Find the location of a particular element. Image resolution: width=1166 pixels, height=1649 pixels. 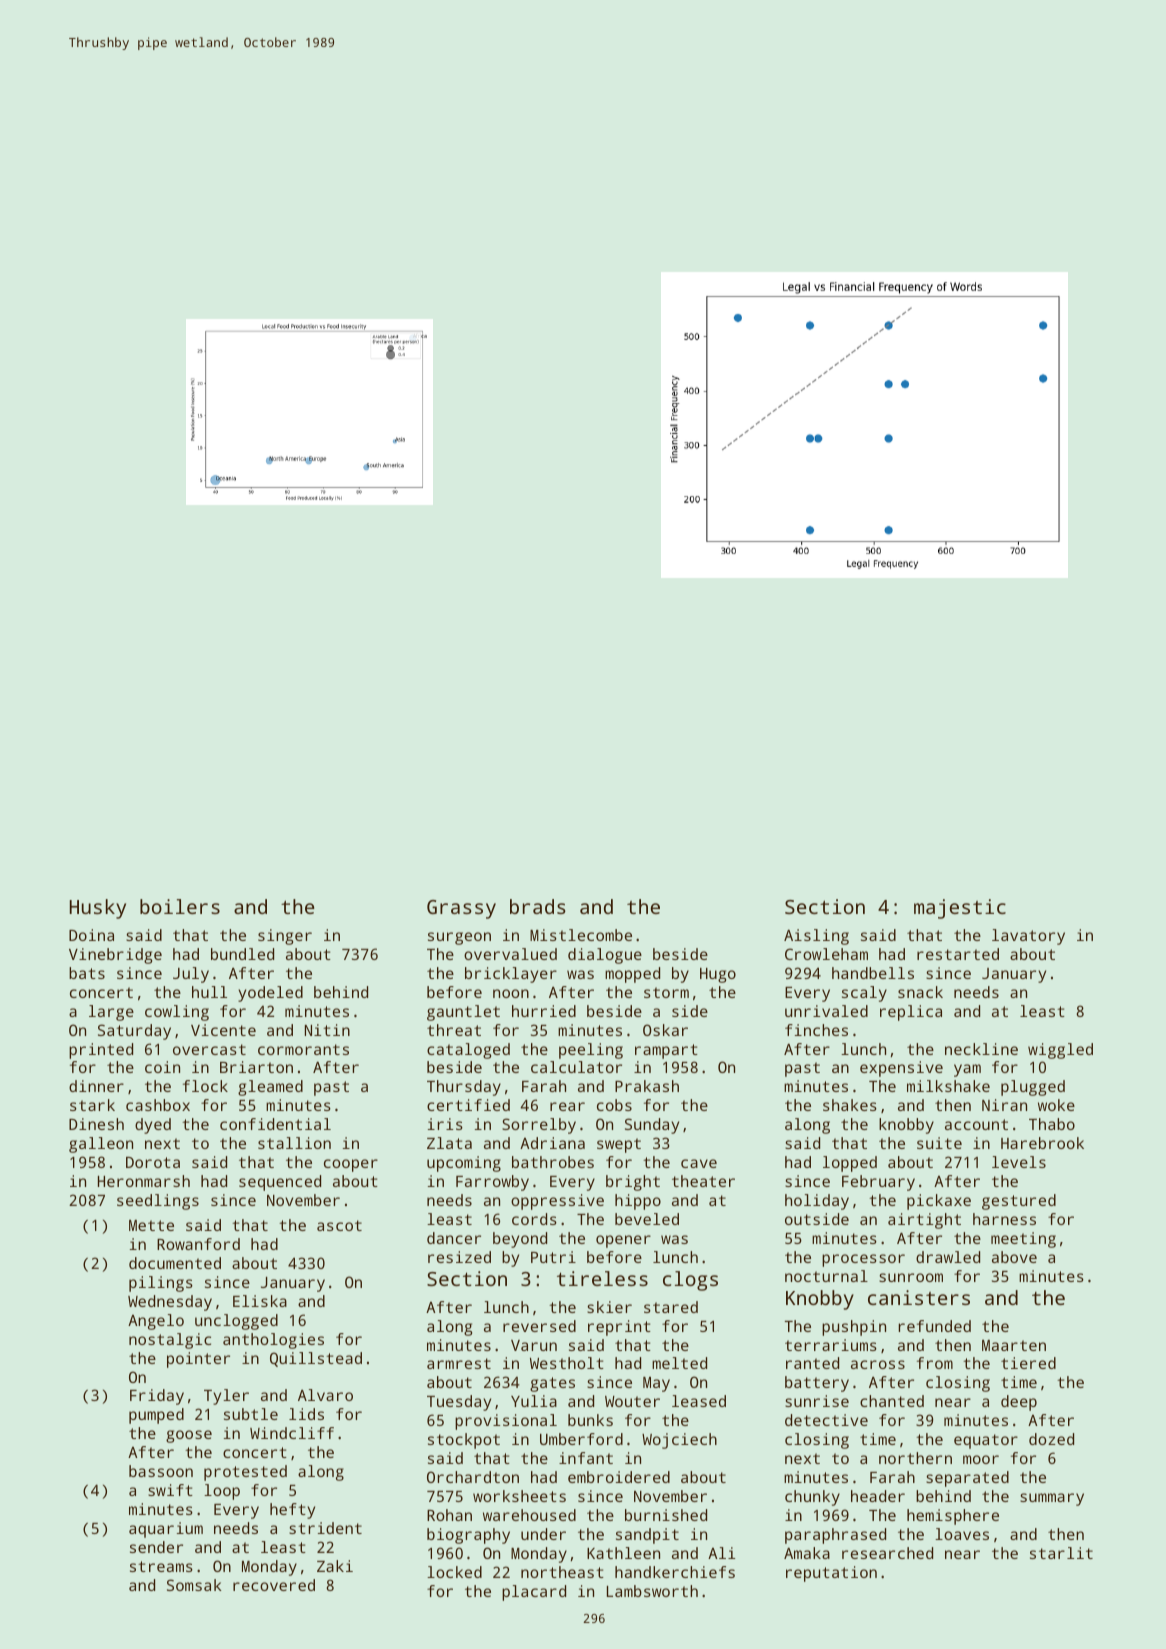

Grassy is located at coordinates (461, 909).
